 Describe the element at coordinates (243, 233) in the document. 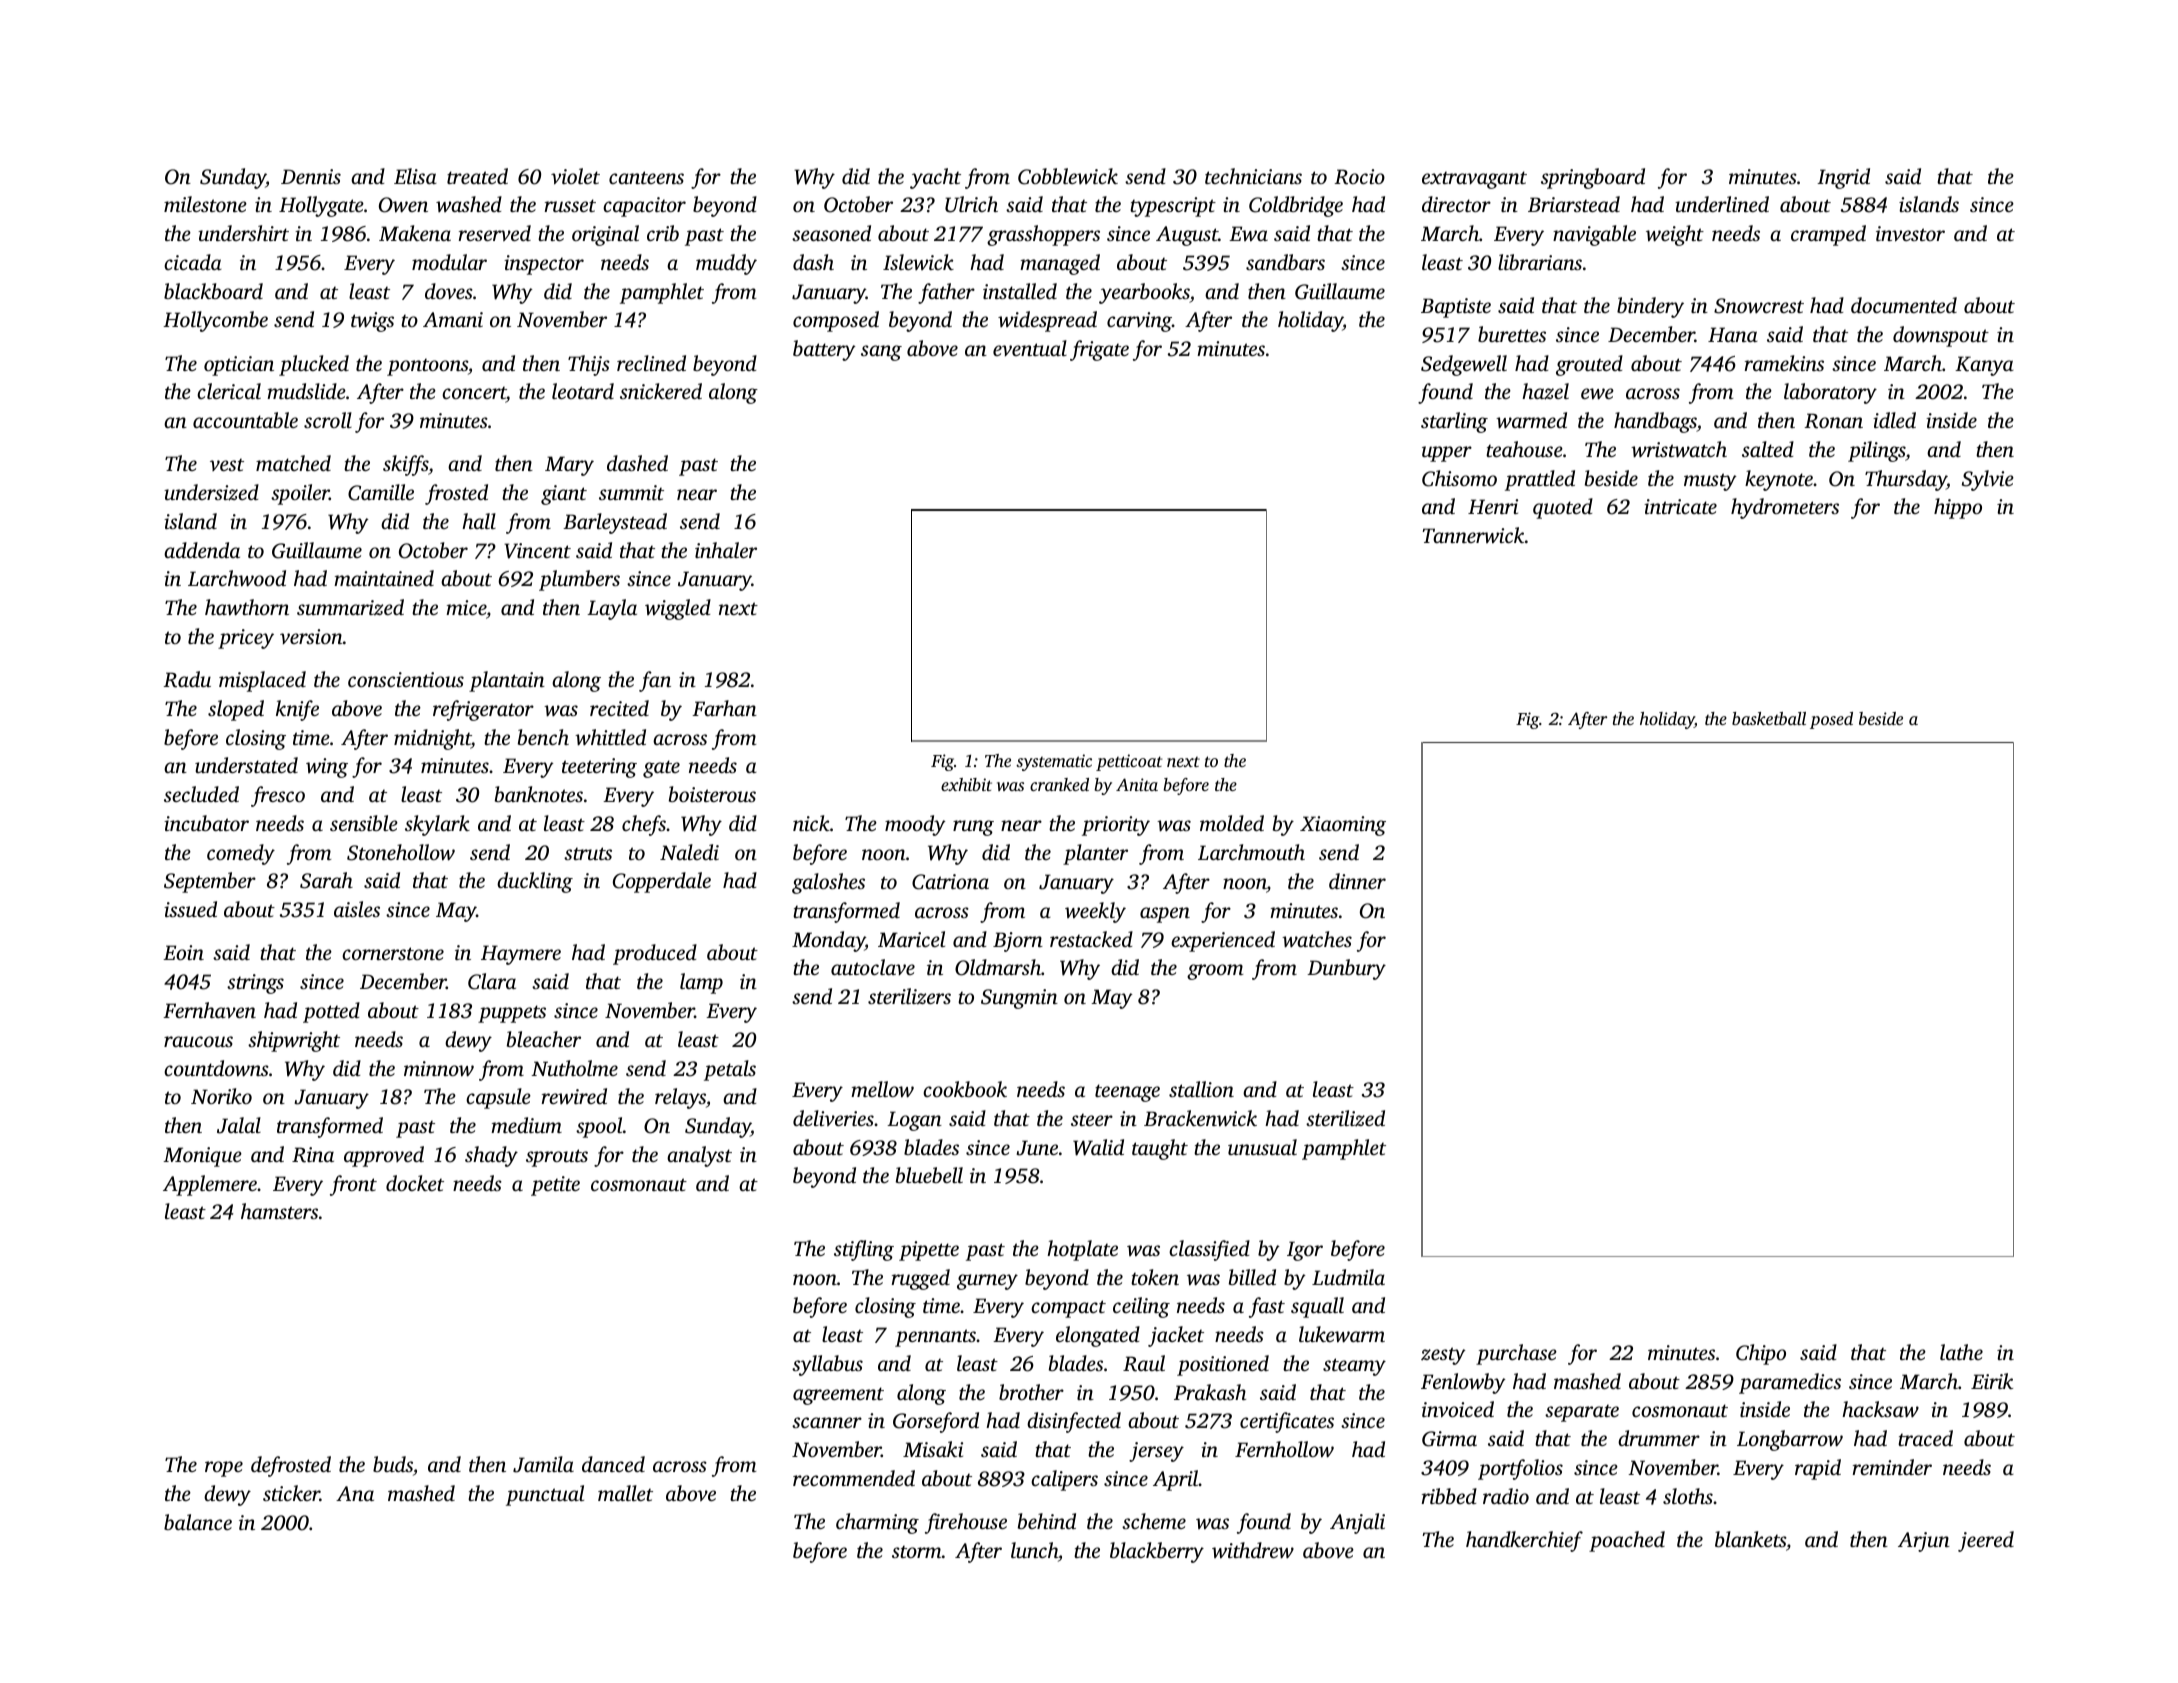

I see `undershirt` at that location.
